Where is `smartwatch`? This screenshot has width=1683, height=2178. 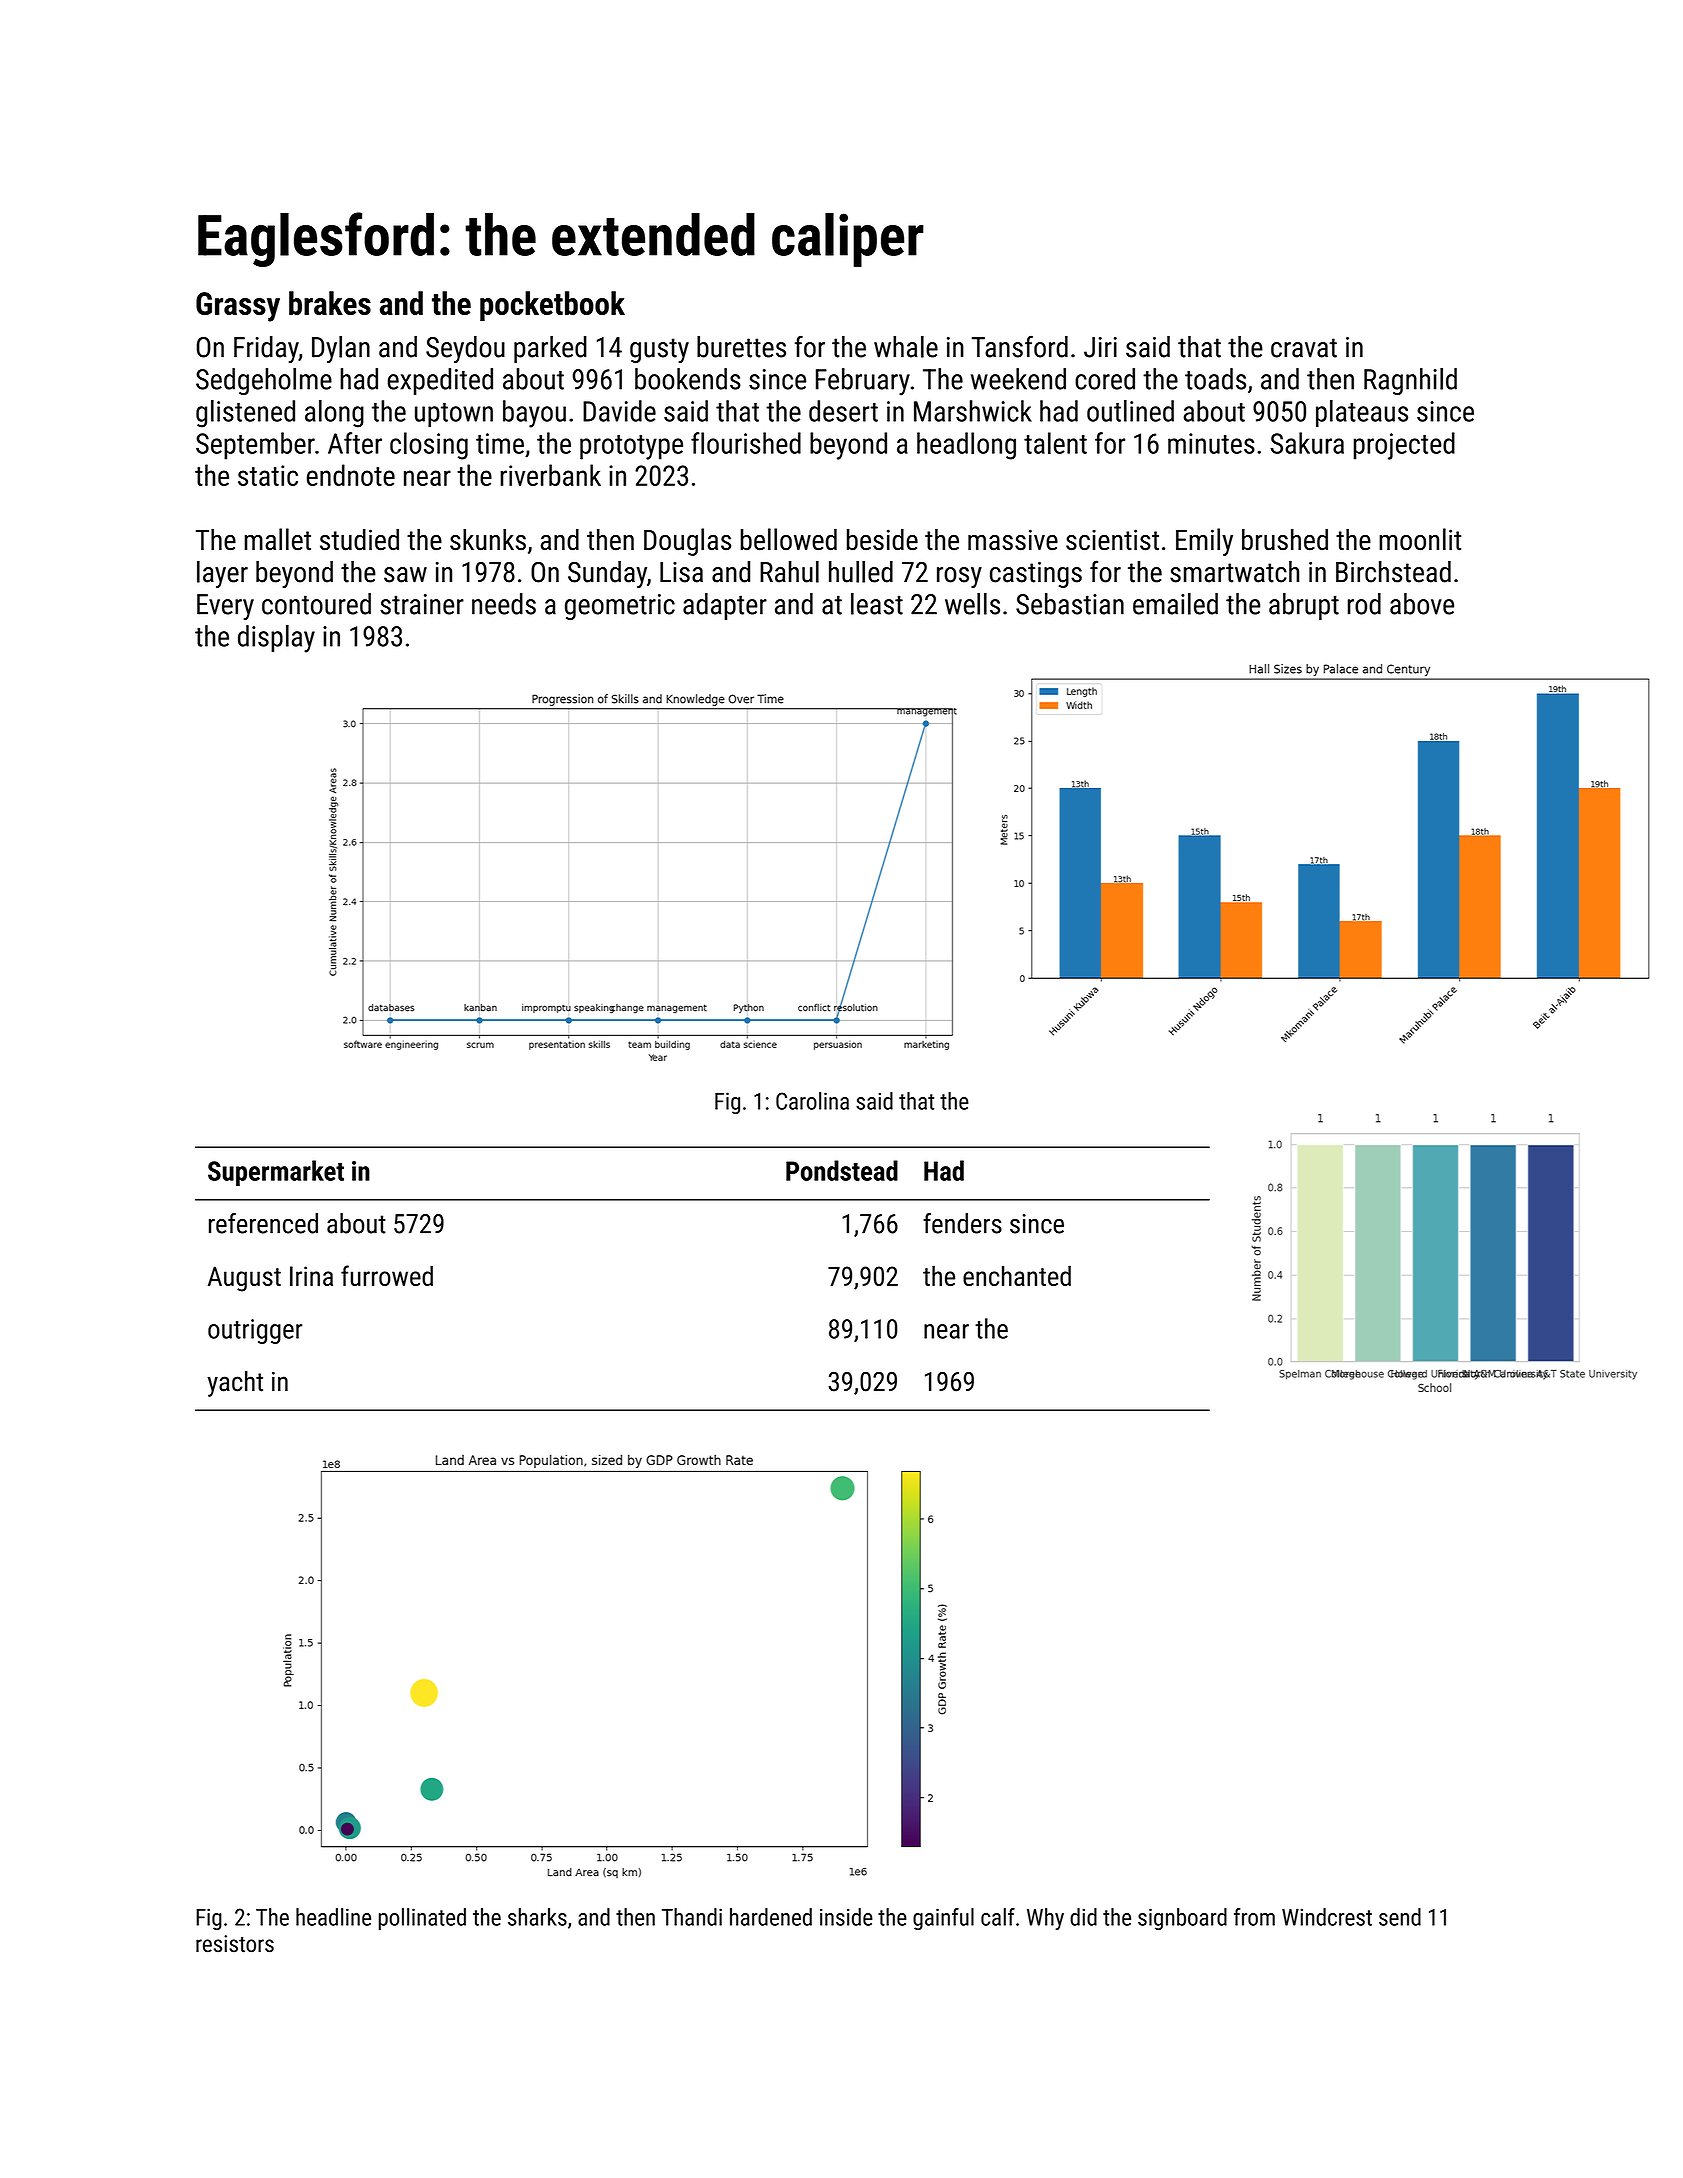 smartwatch is located at coordinates (1234, 572).
